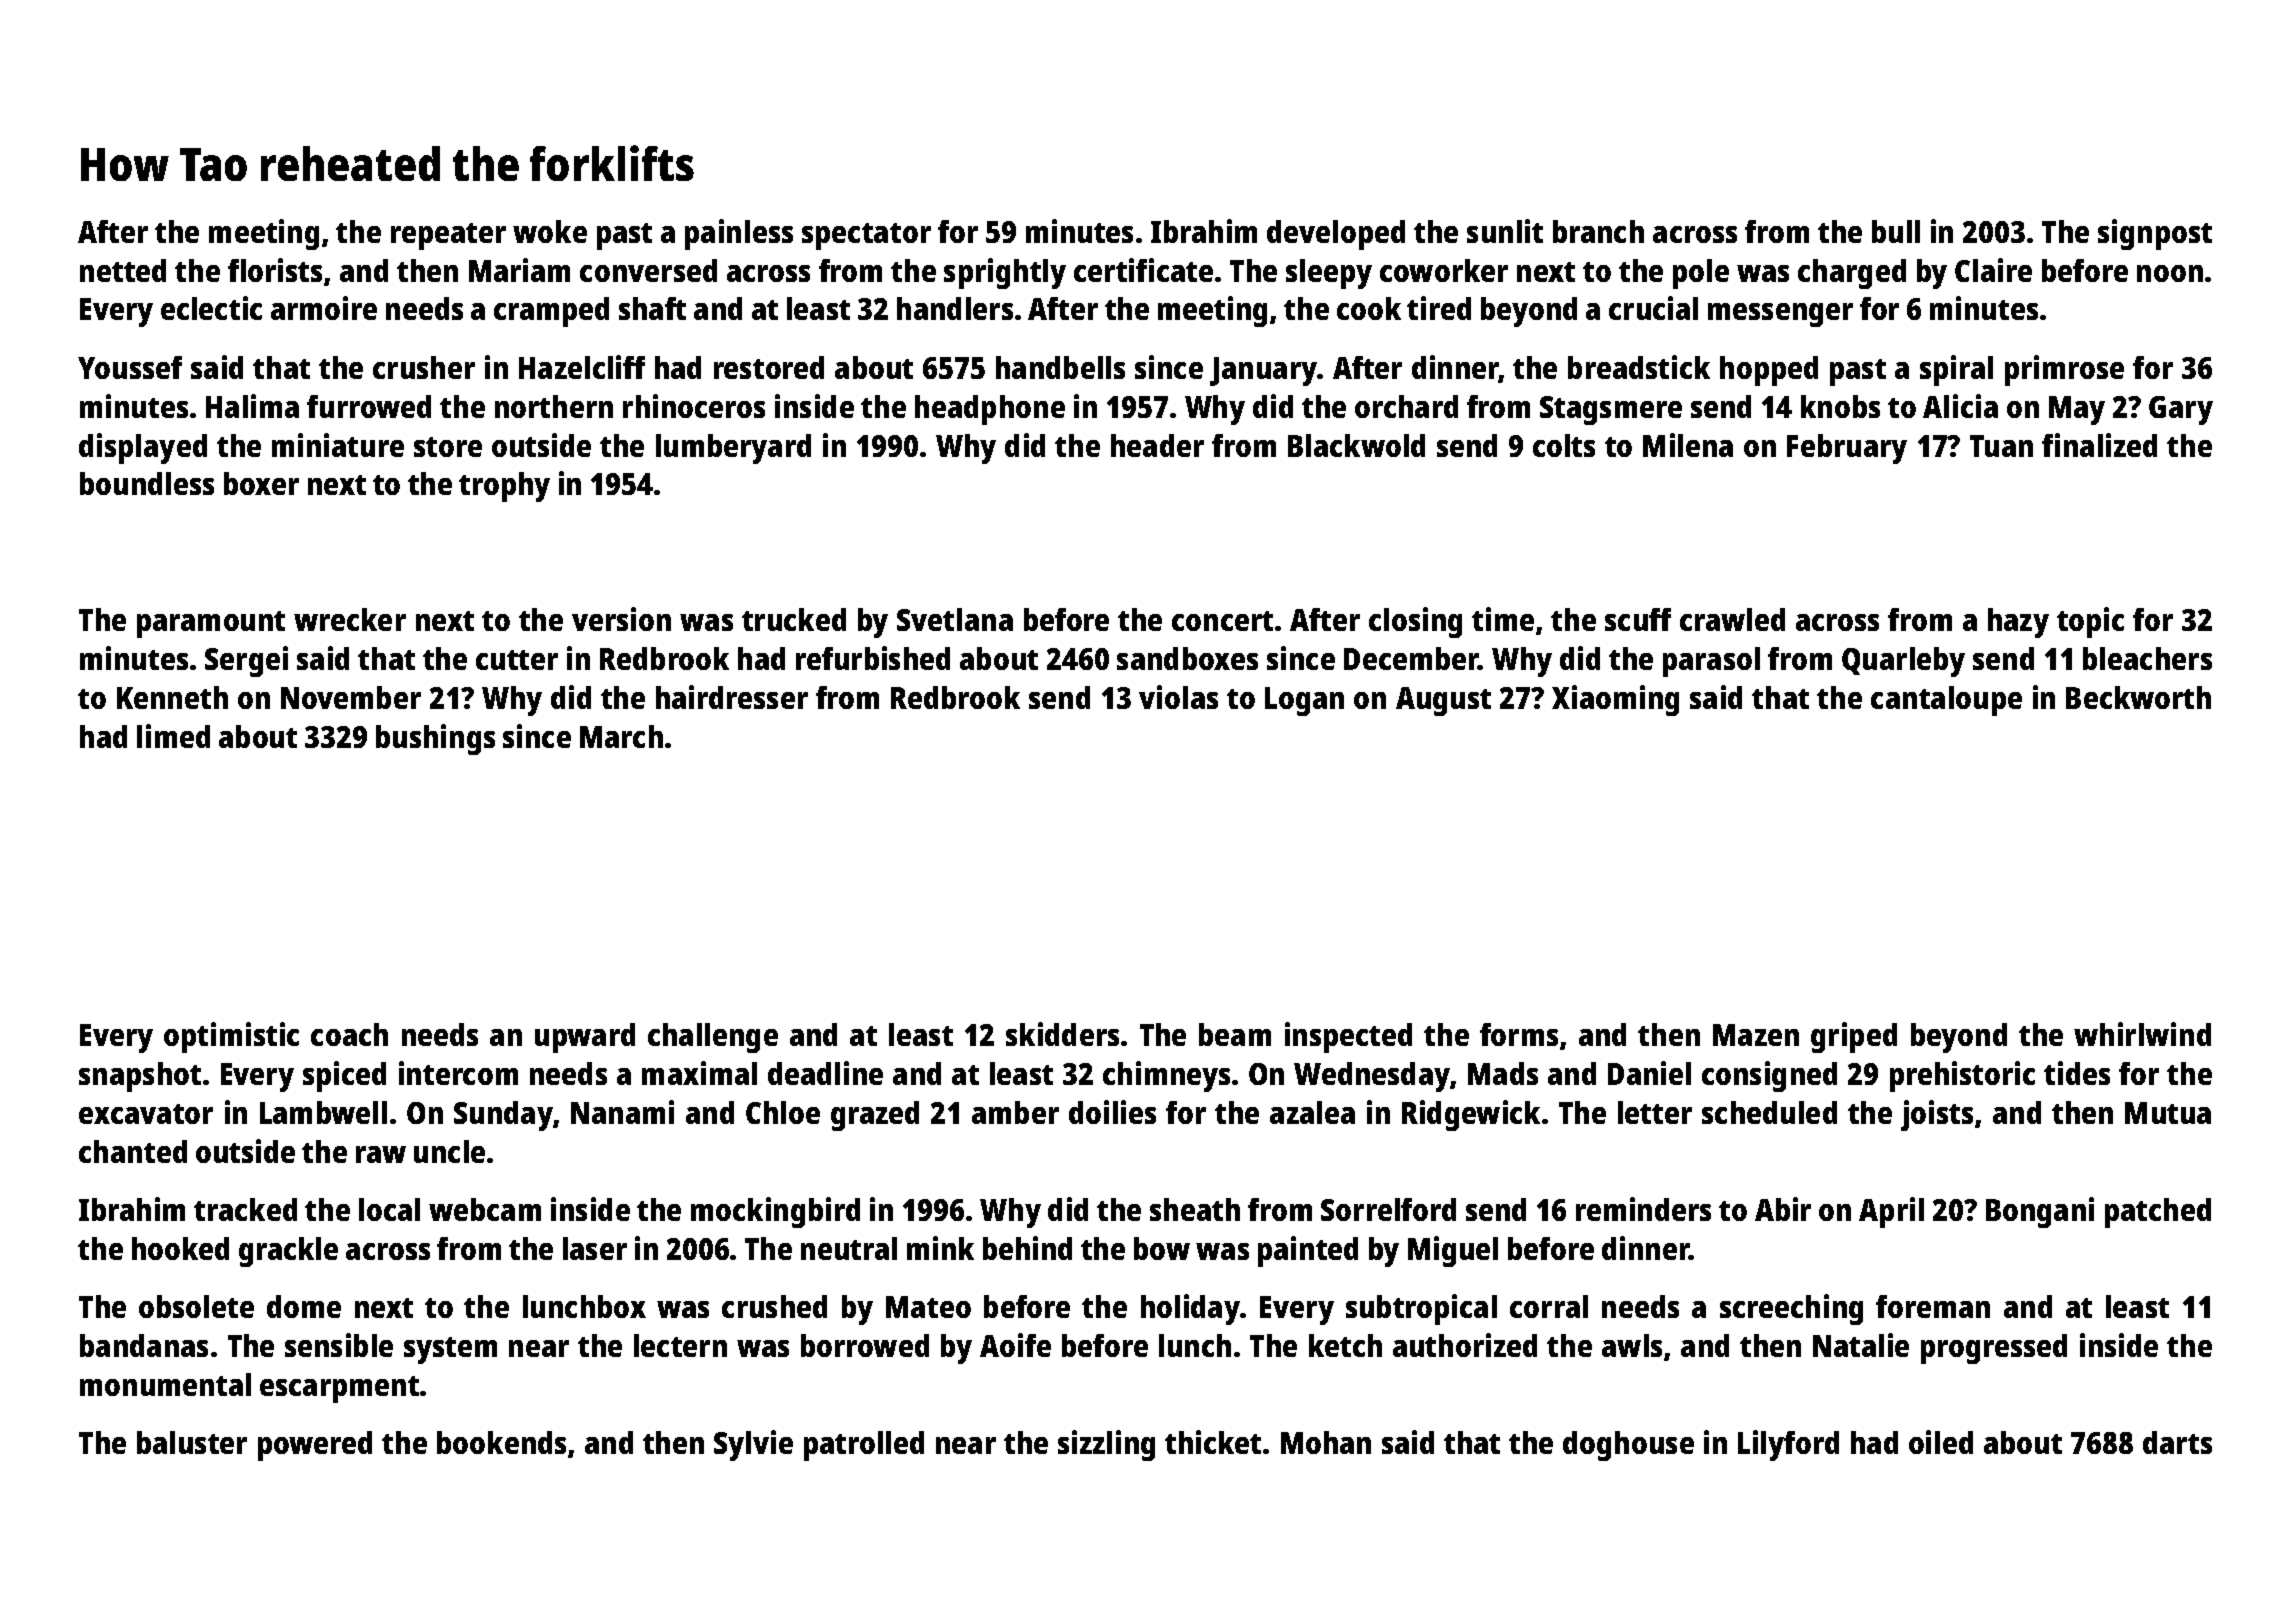 Image resolution: width=2292 pixels, height=1620 pixels. What do you see at coordinates (140, 1077) in the document?
I see `snapshot` at bounding box center [140, 1077].
